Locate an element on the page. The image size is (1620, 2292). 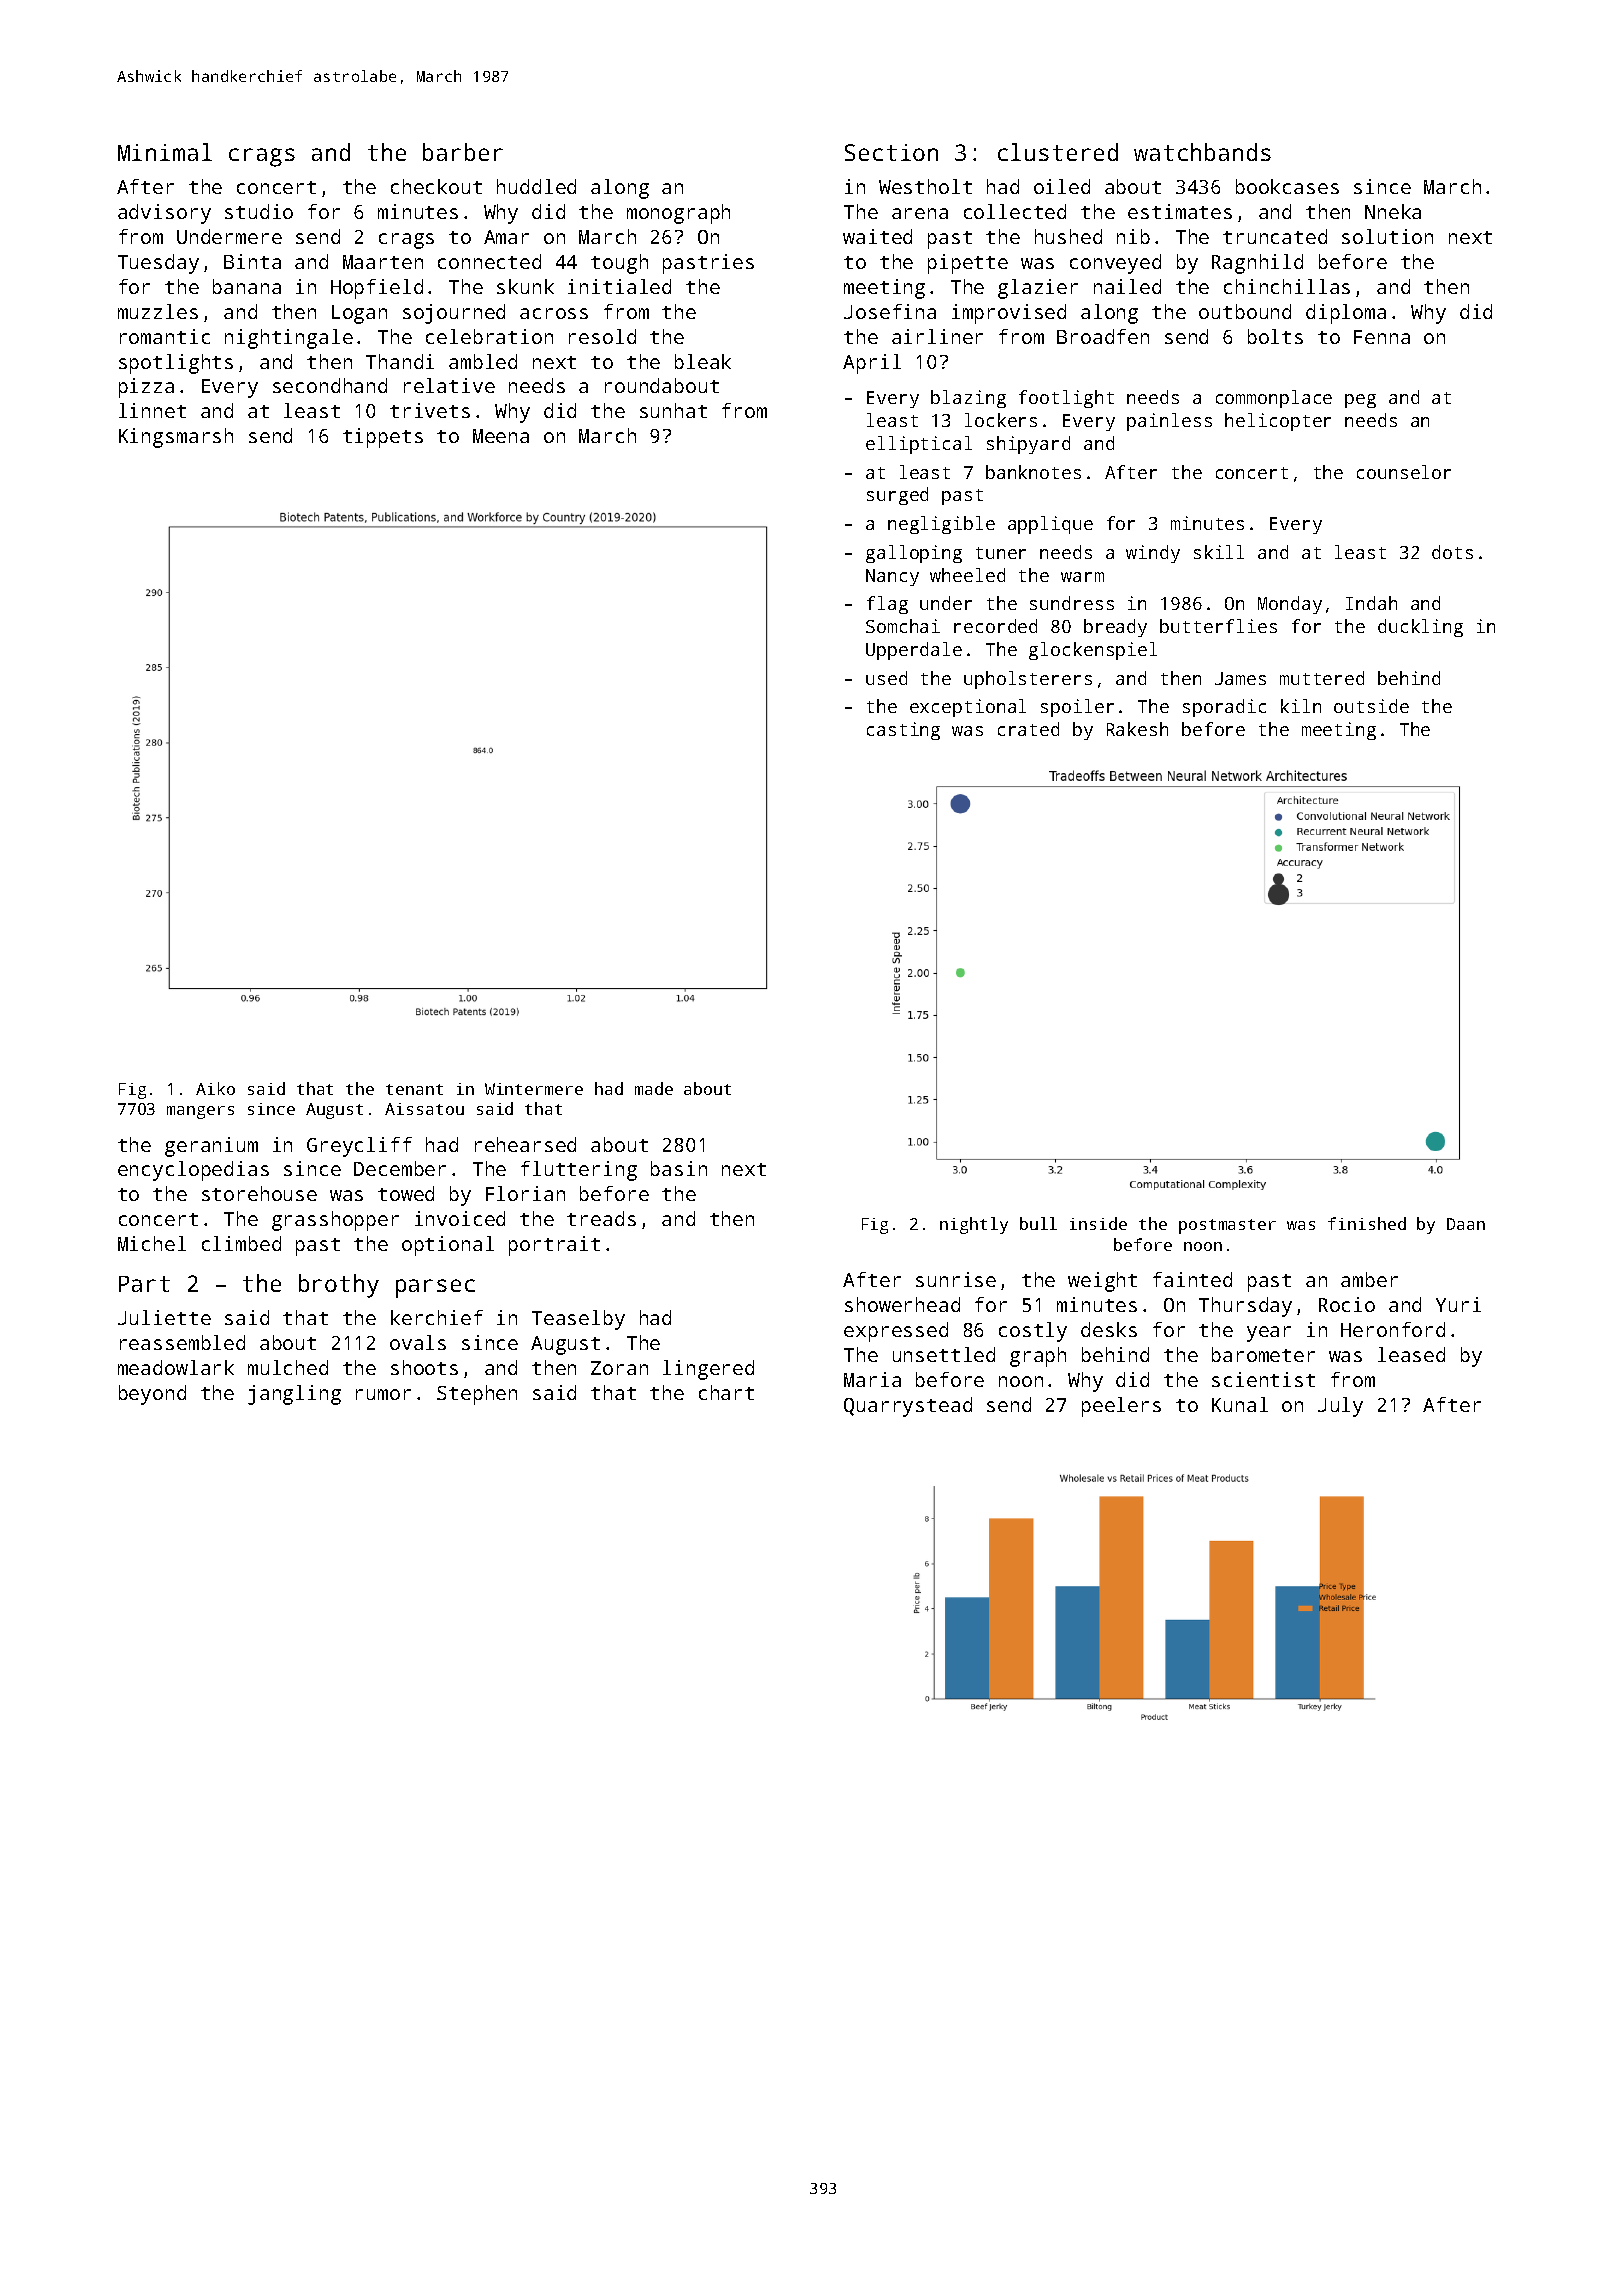
used is located at coordinates (886, 678).
